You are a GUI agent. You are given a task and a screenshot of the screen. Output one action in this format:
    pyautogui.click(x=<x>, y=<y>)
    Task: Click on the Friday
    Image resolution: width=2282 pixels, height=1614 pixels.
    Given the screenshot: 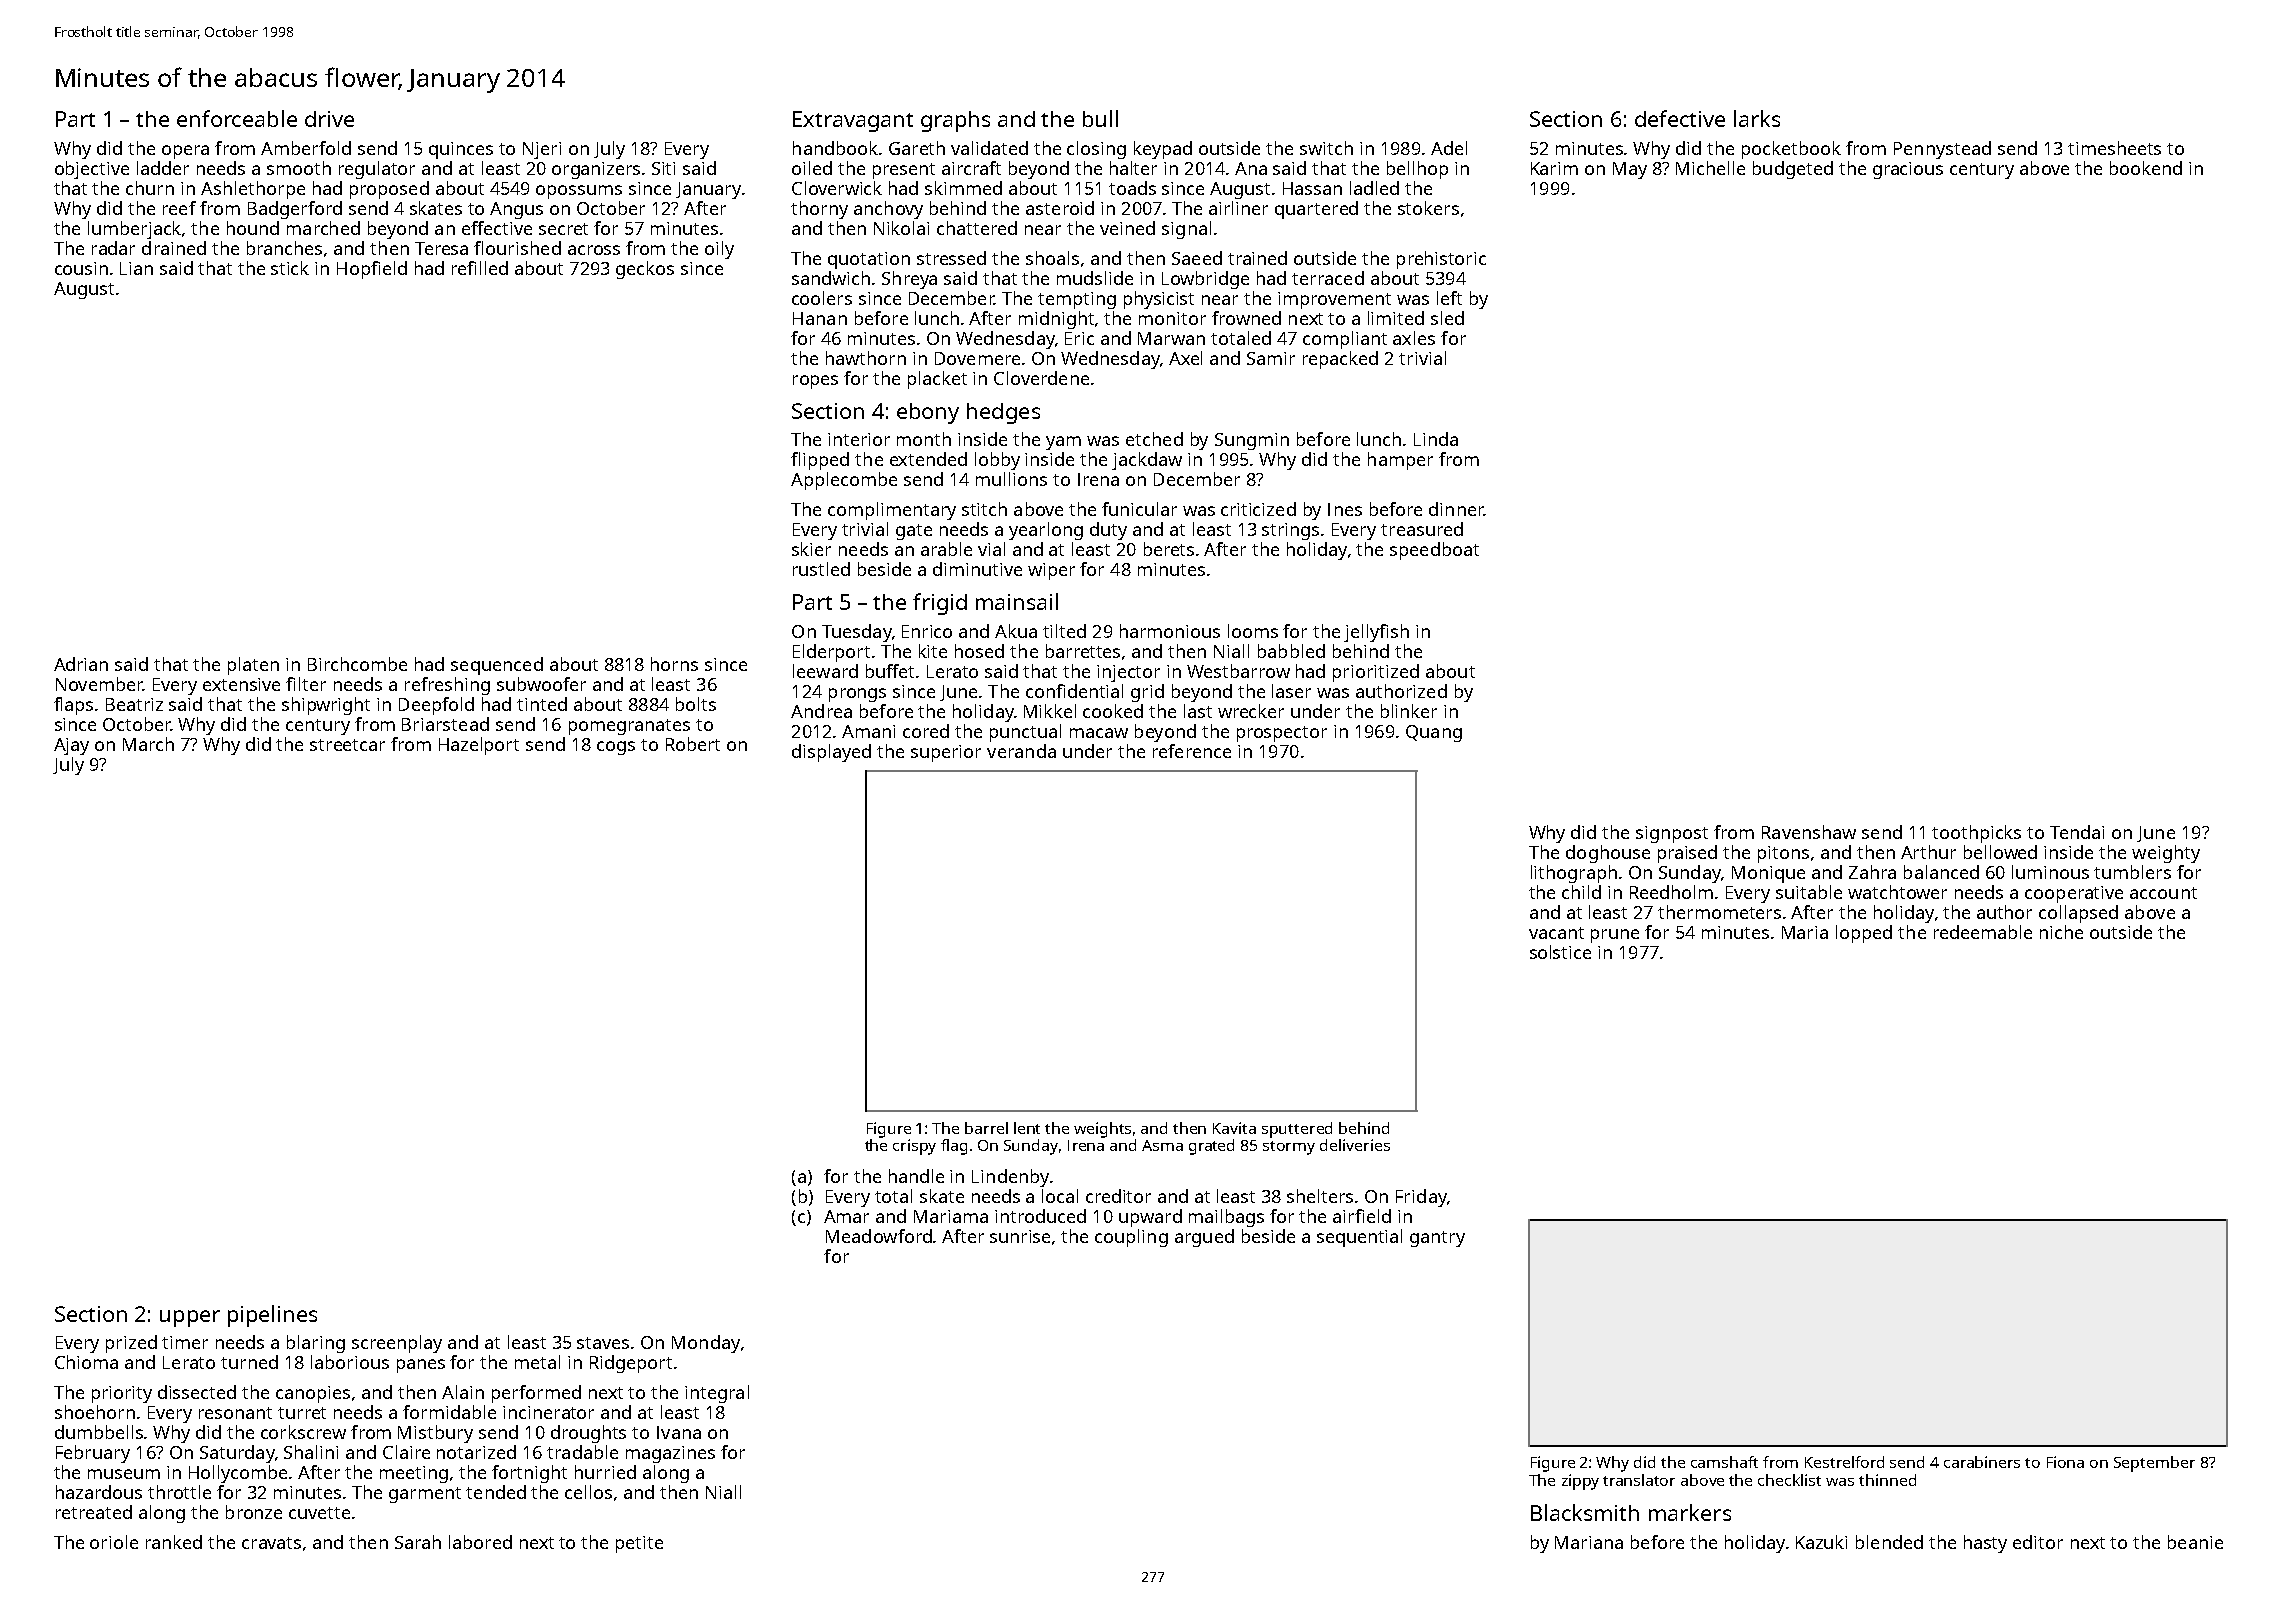 What is the action you would take?
    pyautogui.click(x=1421, y=1198)
